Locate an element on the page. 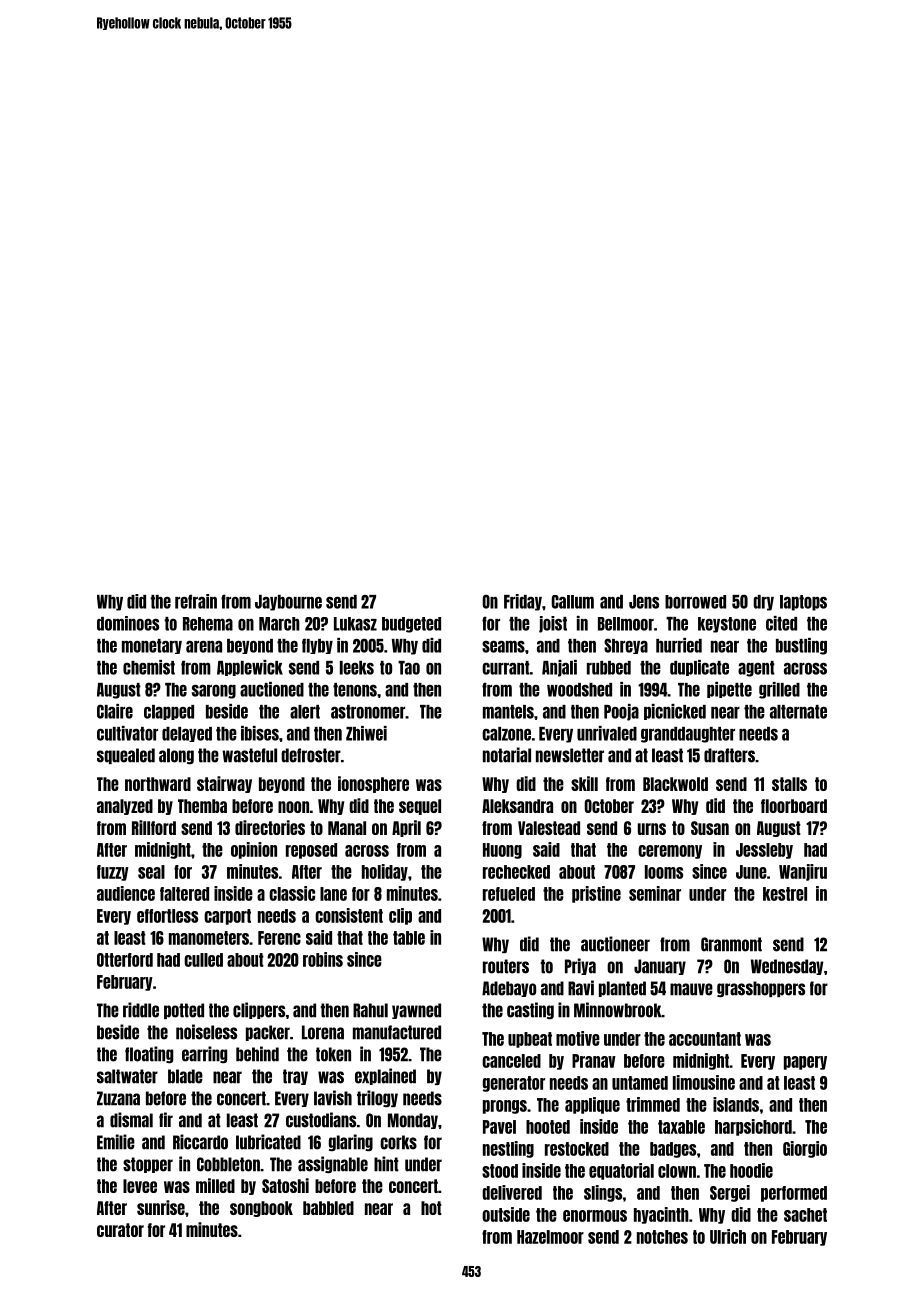 This image has width=924, height=1308. dry is located at coordinates (763, 603).
